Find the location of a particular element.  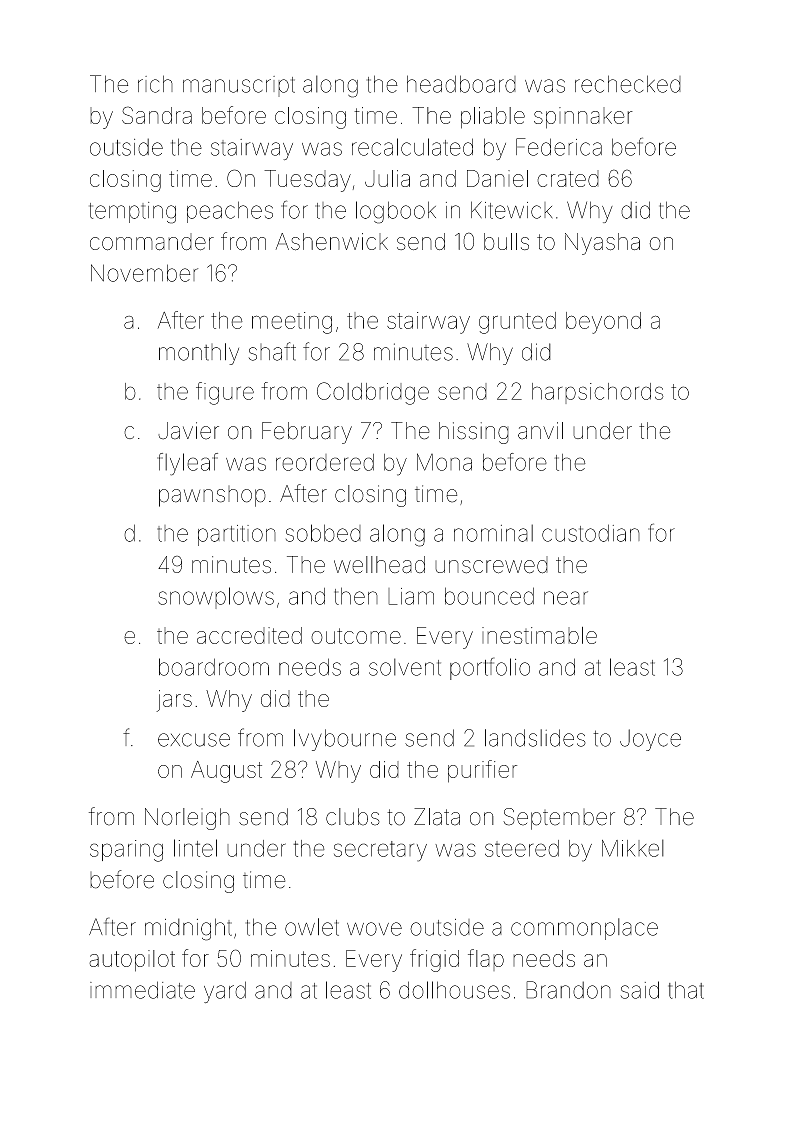

clubs is located at coordinates (353, 817).
